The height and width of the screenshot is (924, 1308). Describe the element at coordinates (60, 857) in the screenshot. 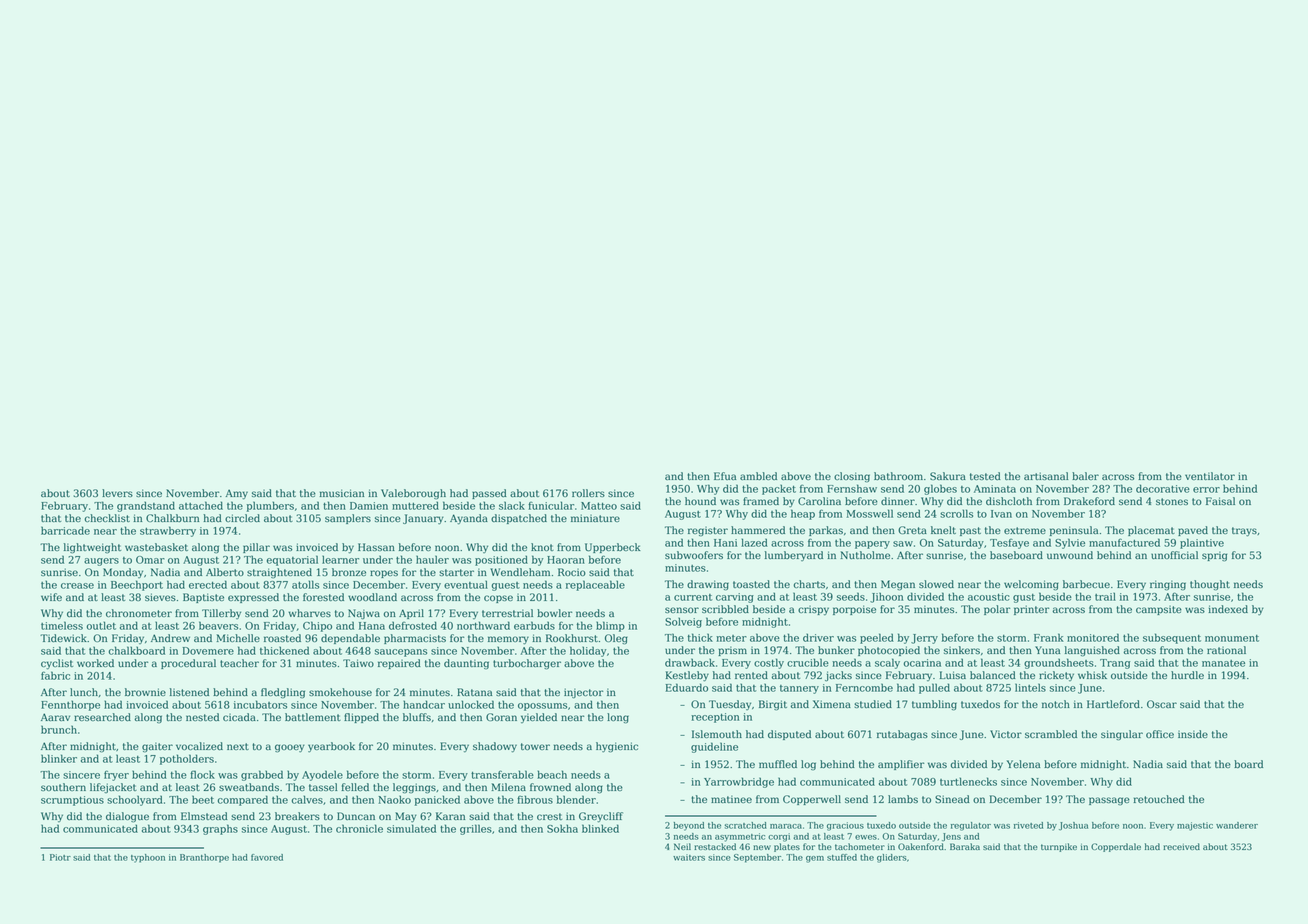

I see `Piotr` at that location.
